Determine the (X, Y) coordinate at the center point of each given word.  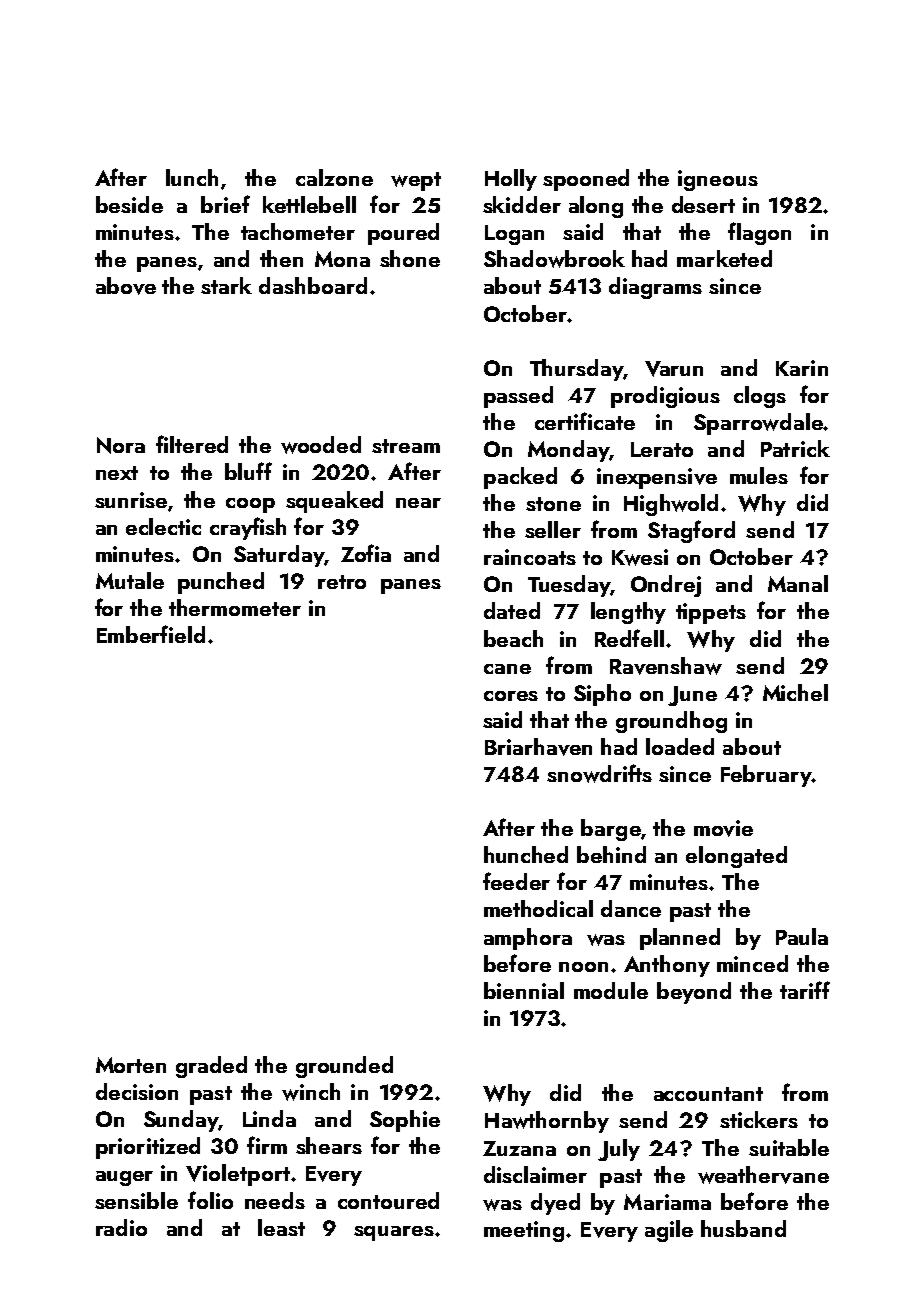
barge (611, 830)
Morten (131, 1065)
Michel (795, 692)
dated (512, 610)
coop (250, 505)
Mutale (130, 580)
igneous (718, 180)
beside (129, 204)
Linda (269, 1118)
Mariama (667, 1202)
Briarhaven (538, 747)
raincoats (530, 557)
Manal (798, 583)
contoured (388, 1200)
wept (416, 181)
